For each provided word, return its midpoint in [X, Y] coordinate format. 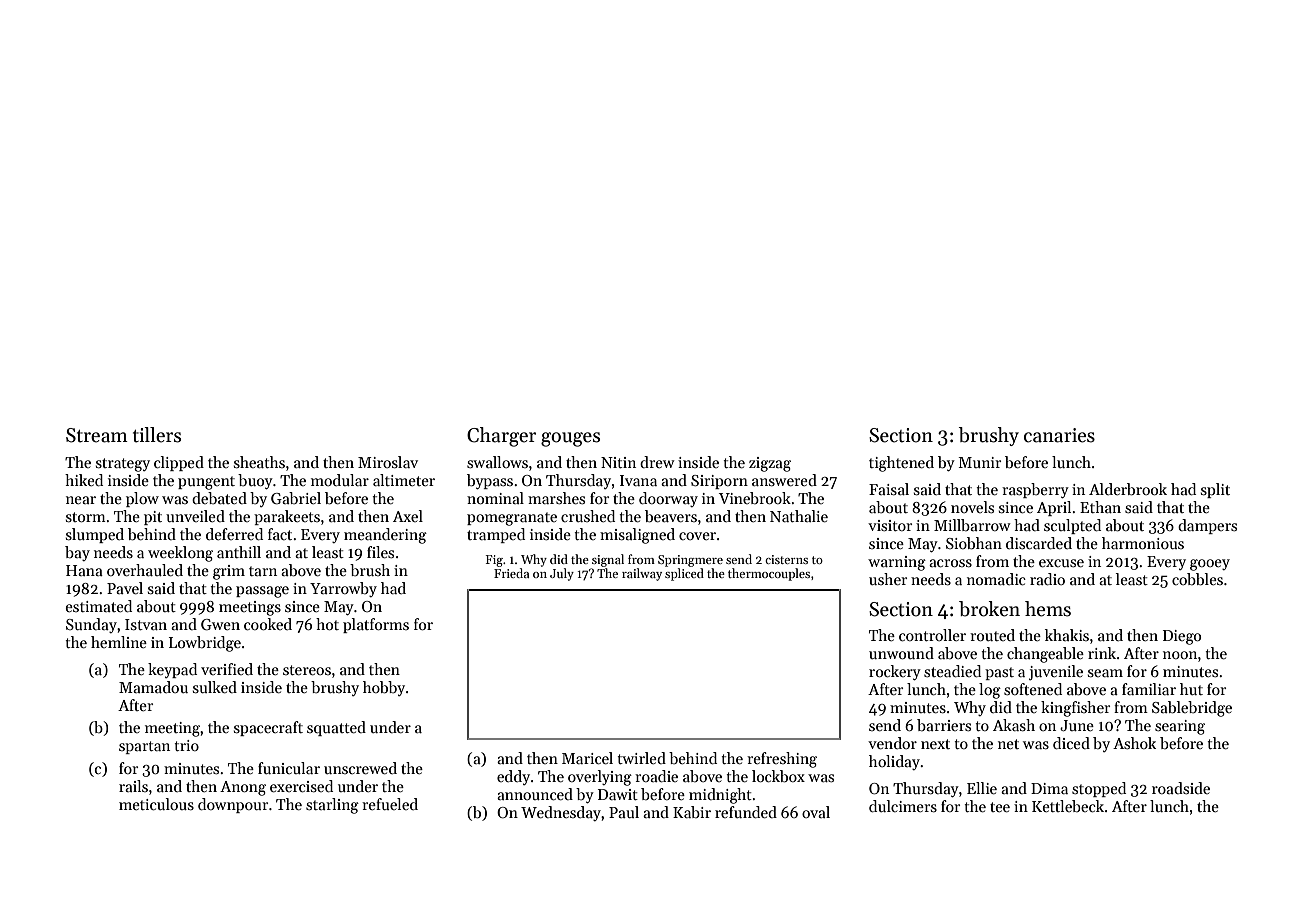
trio [187, 745]
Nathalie [799, 516]
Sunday [91, 625]
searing [1180, 727]
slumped [95, 535]
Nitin [618, 462]
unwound [901, 653]
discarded [1039, 543]
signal [608, 560]
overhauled [145, 570]
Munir [979, 462]
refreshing [782, 760]
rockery [895, 672]
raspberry [1035, 490]
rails [133, 786]
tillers [157, 435]
